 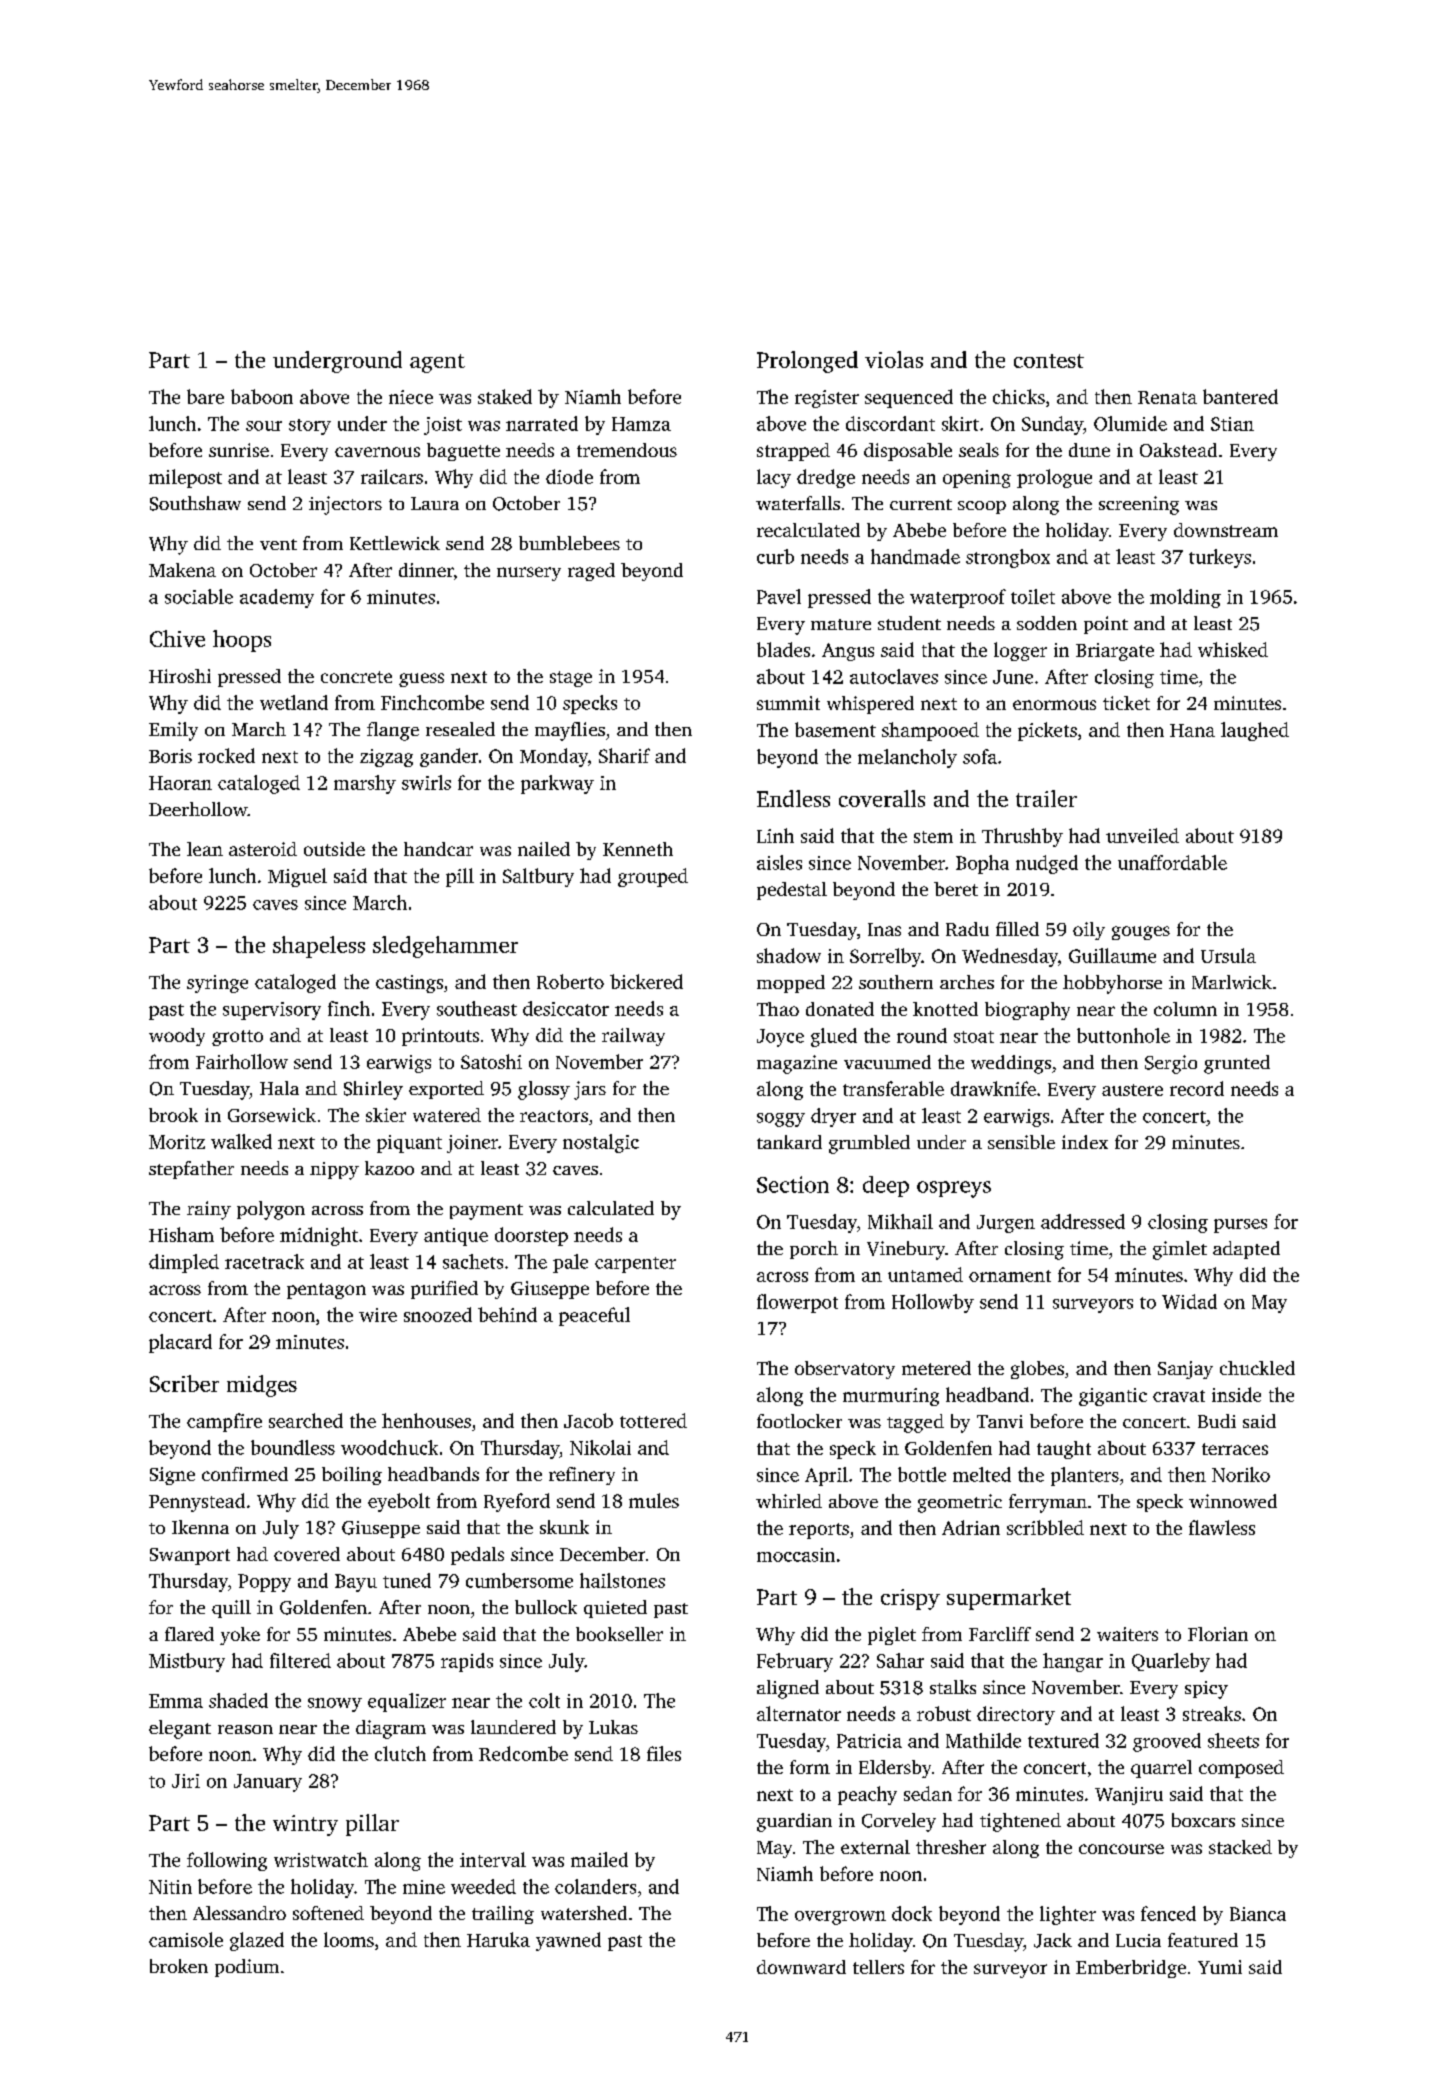 I want to click on basement, so click(x=835, y=729).
